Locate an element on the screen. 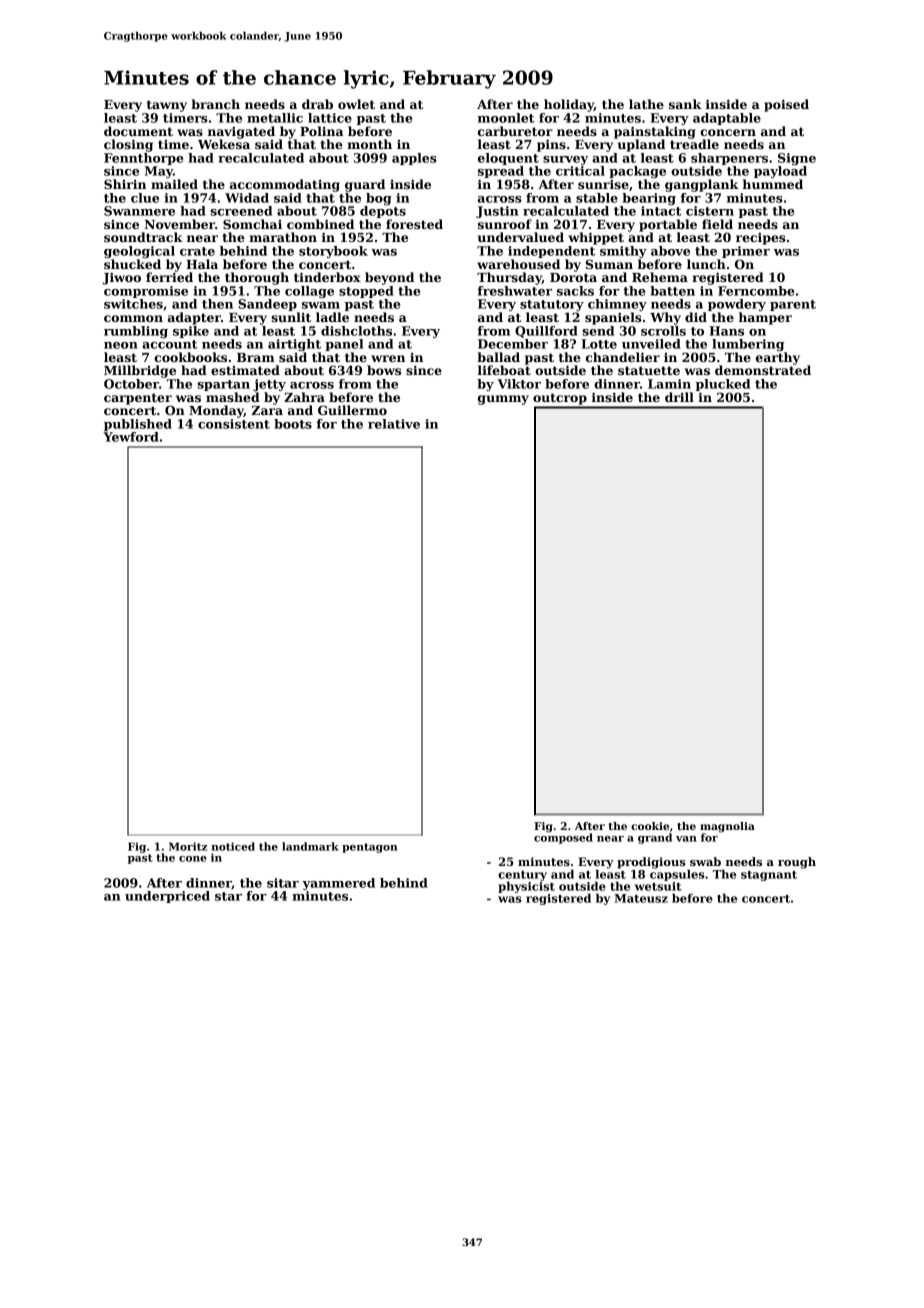 Image resolution: width=924 pixels, height=1308 pixels. relative is located at coordinates (394, 424).
